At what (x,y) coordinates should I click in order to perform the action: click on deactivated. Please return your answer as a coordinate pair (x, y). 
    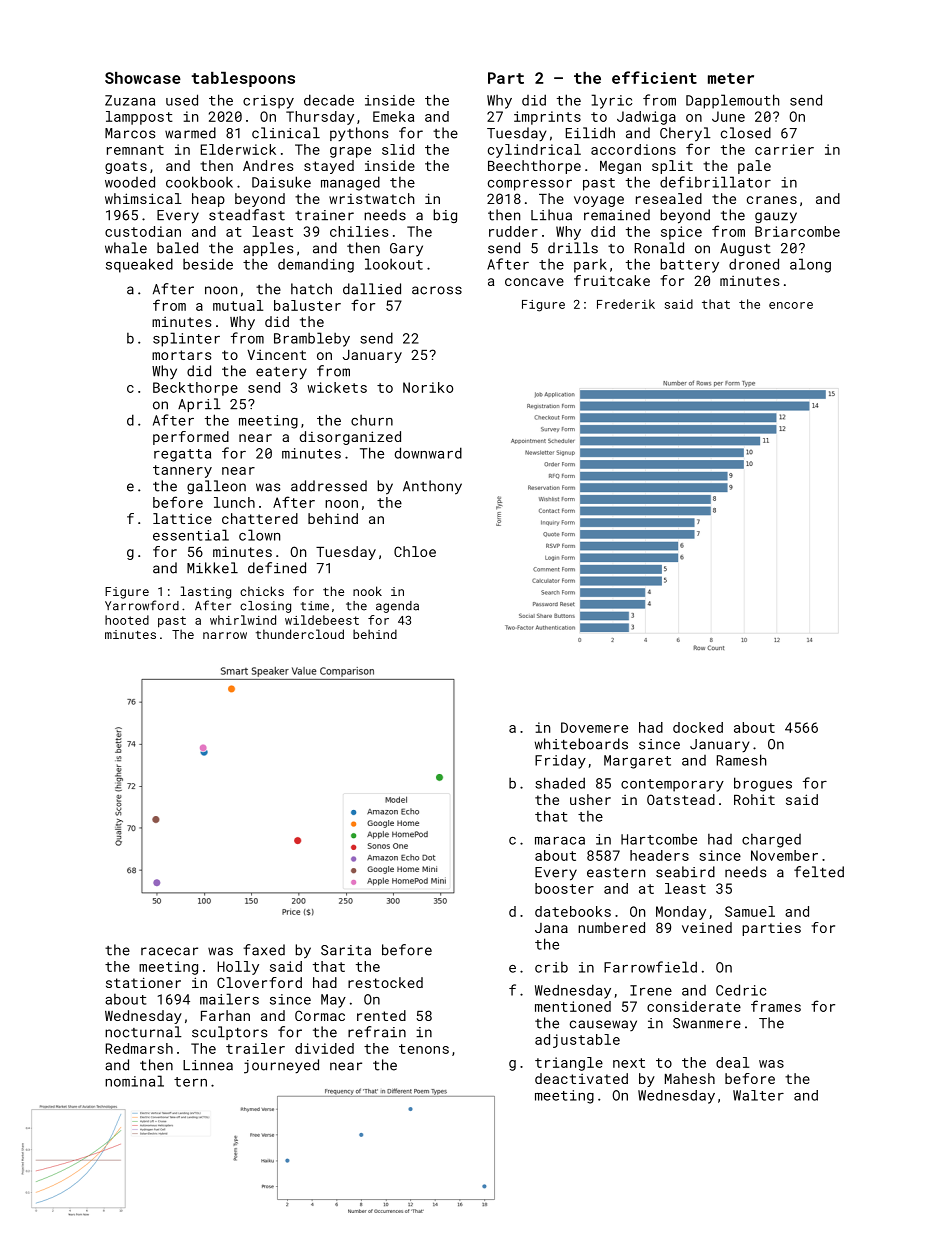
    Looking at the image, I should click on (581, 1078).
